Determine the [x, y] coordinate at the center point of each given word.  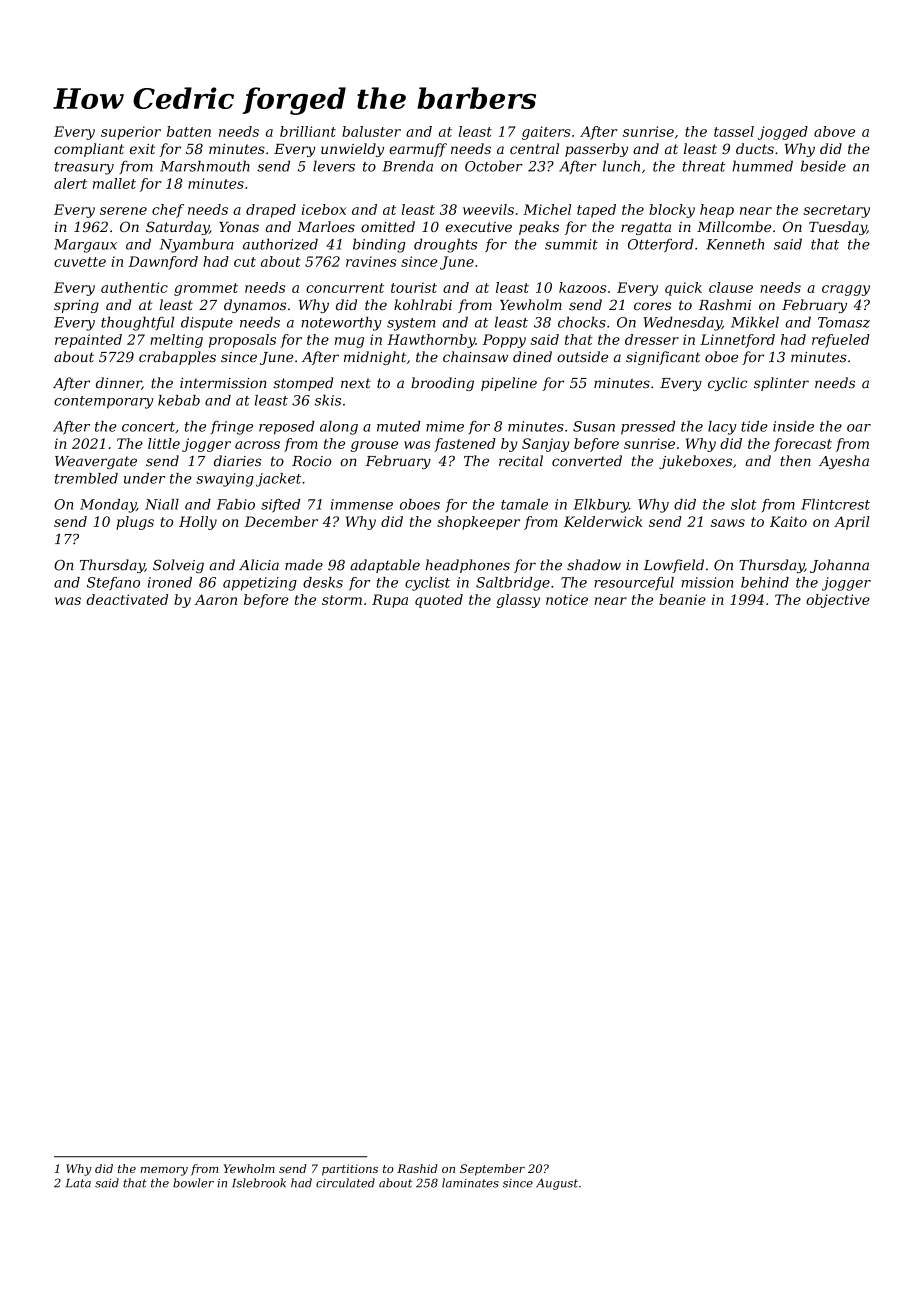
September [492, 1170]
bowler [193, 1183]
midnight [375, 358]
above [834, 131]
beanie [682, 599]
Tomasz [844, 322]
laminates [470, 1183]
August [557, 1184]
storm [342, 600]
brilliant [308, 131]
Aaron [216, 599]
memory [164, 1171]
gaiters [546, 133]
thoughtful [137, 324]
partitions [350, 1170]
